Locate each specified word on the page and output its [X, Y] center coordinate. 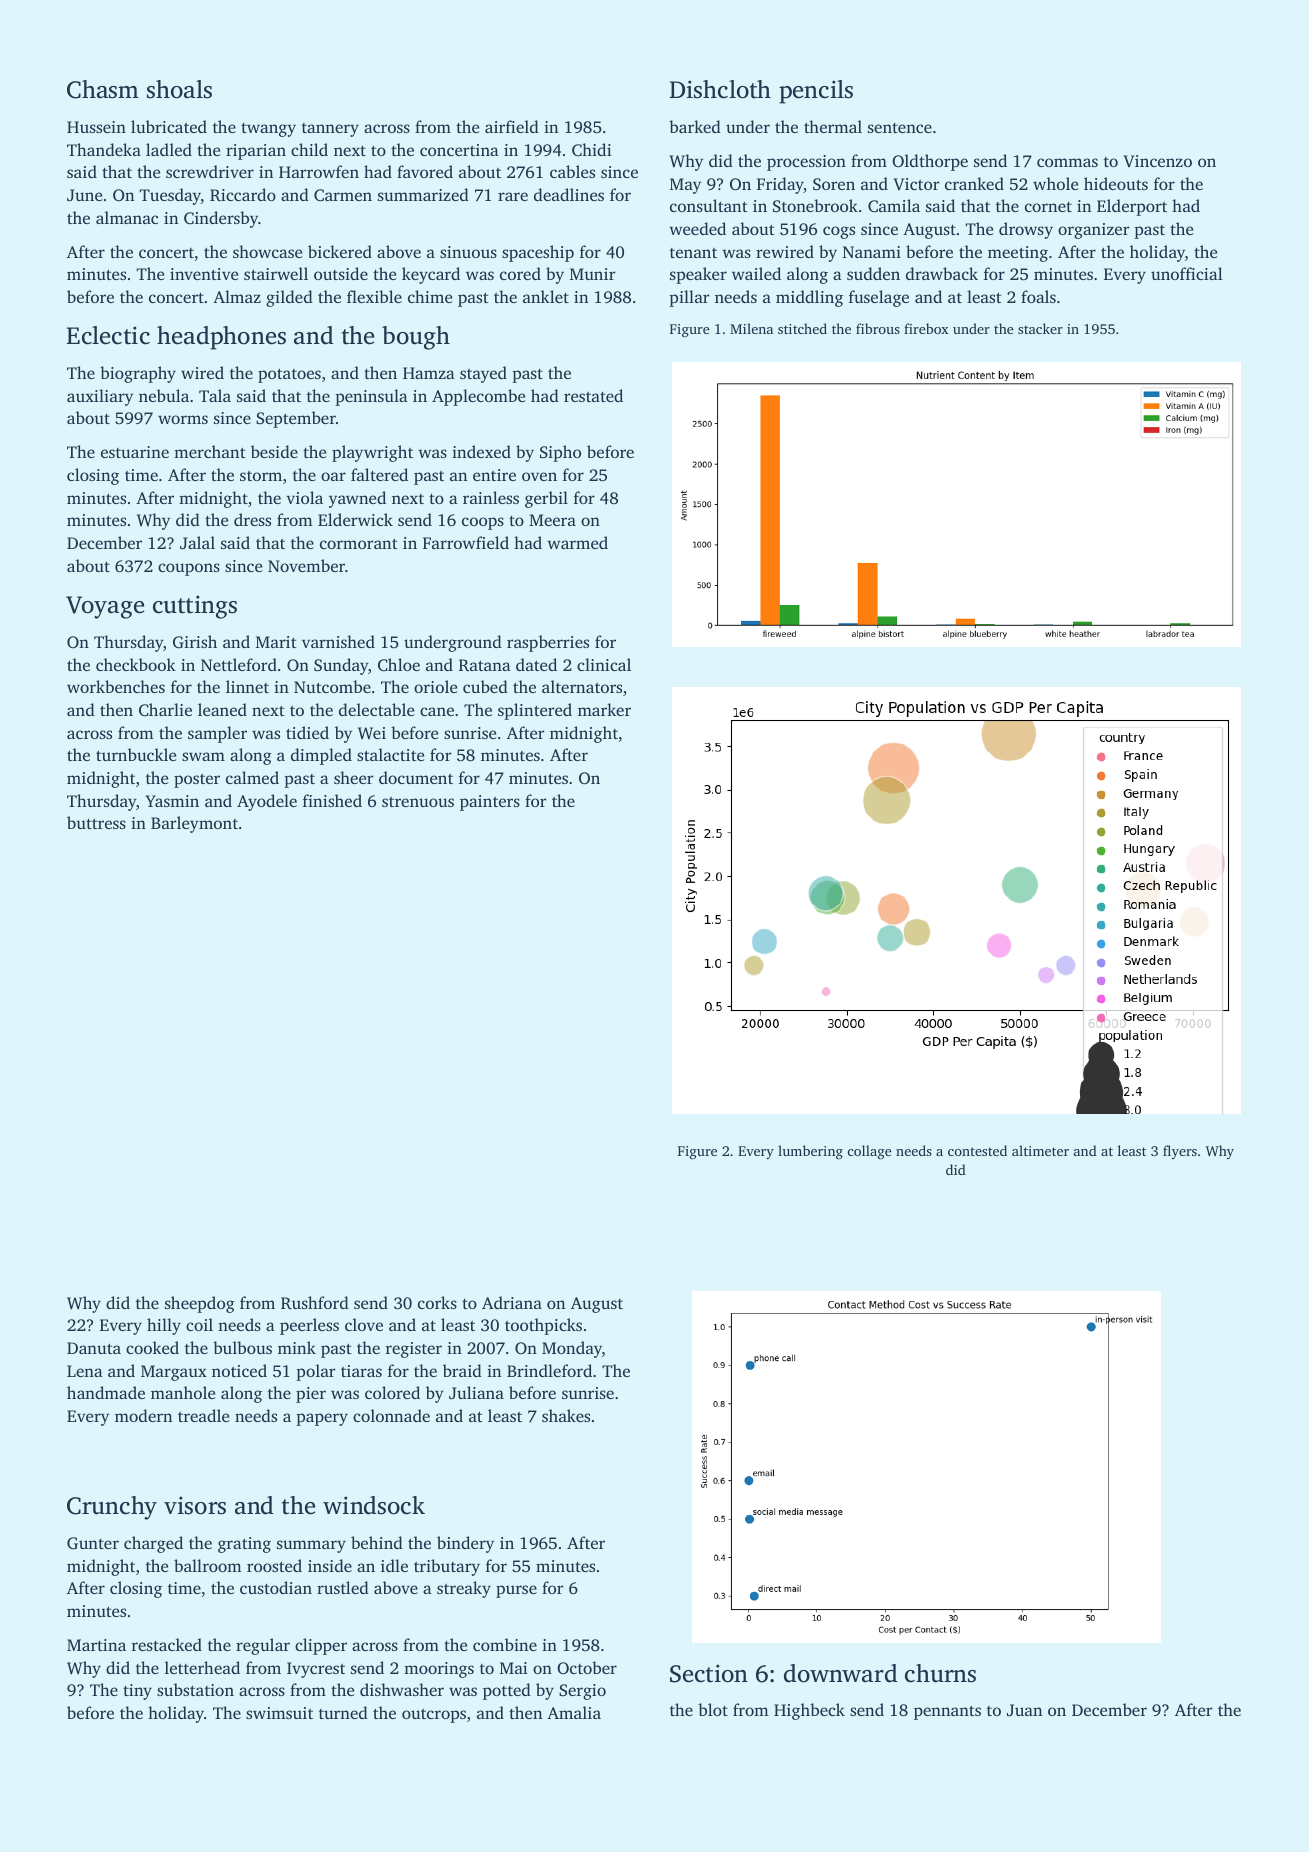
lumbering [810, 1152]
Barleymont [194, 824]
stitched [802, 328]
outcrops [434, 1716]
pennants [947, 1713]
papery [322, 1419]
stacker [1040, 328]
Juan [1024, 1710]
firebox [926, 328]
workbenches [116, 686]
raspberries [548, 643]
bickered [340, 251]
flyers [1180, 1152]
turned [343, 1712]
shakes [566, 1415]
